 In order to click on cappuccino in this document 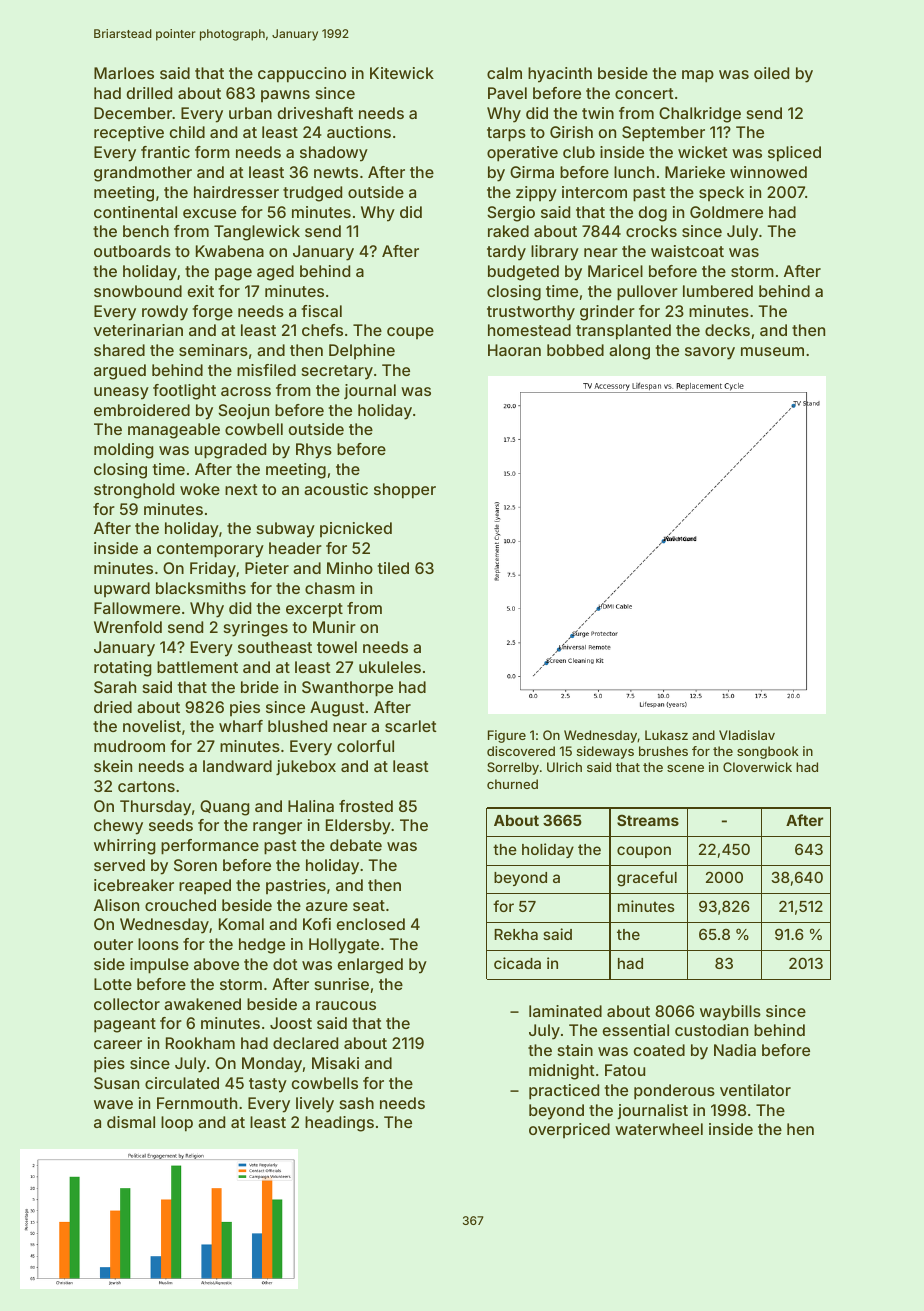, I will do `click(302, 75)`.
